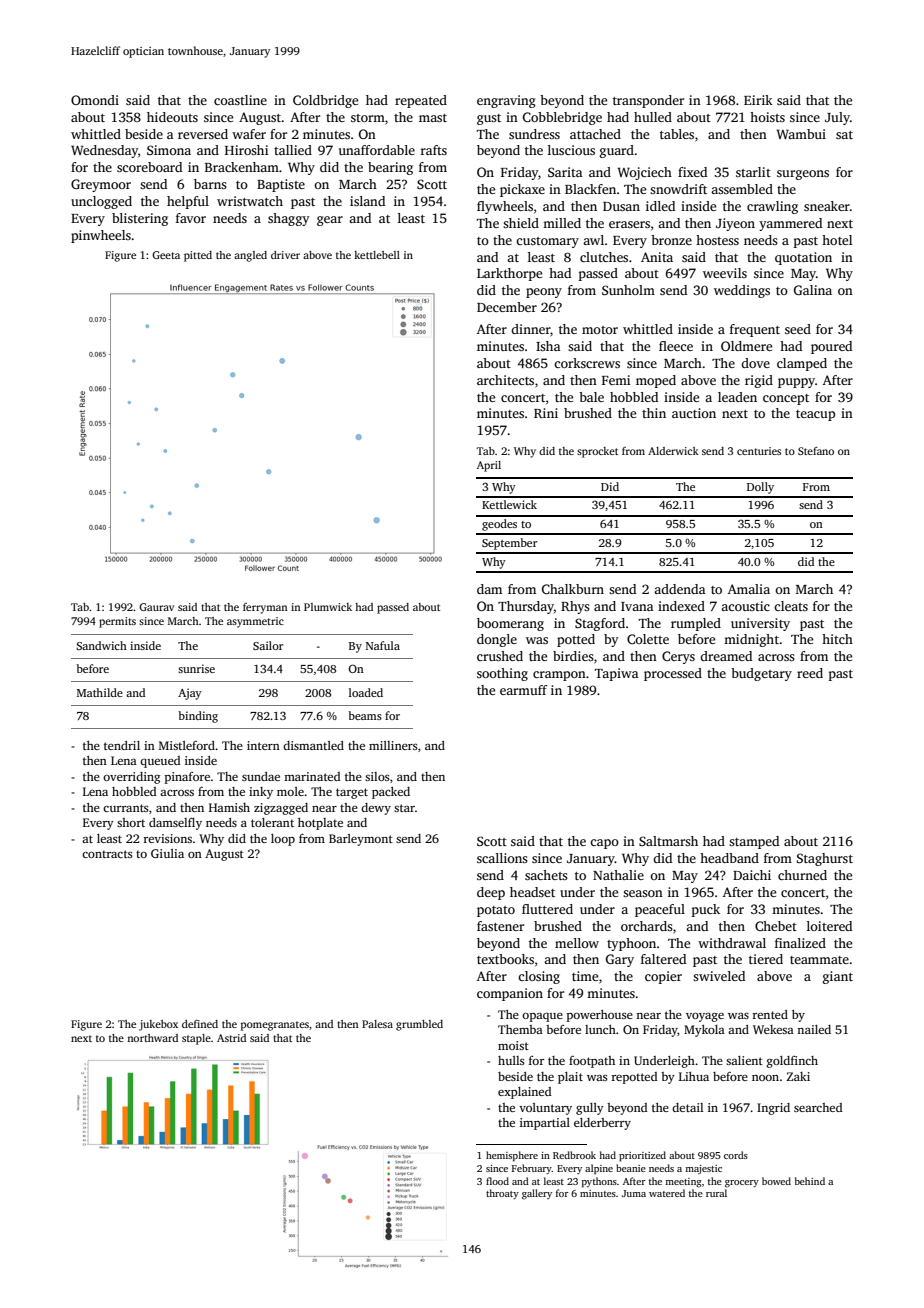 This document has height=1308, width=924. What do you see at coordinates (196, 1039) in the document?
I see `staple` at bounding box center [196, 1039].
